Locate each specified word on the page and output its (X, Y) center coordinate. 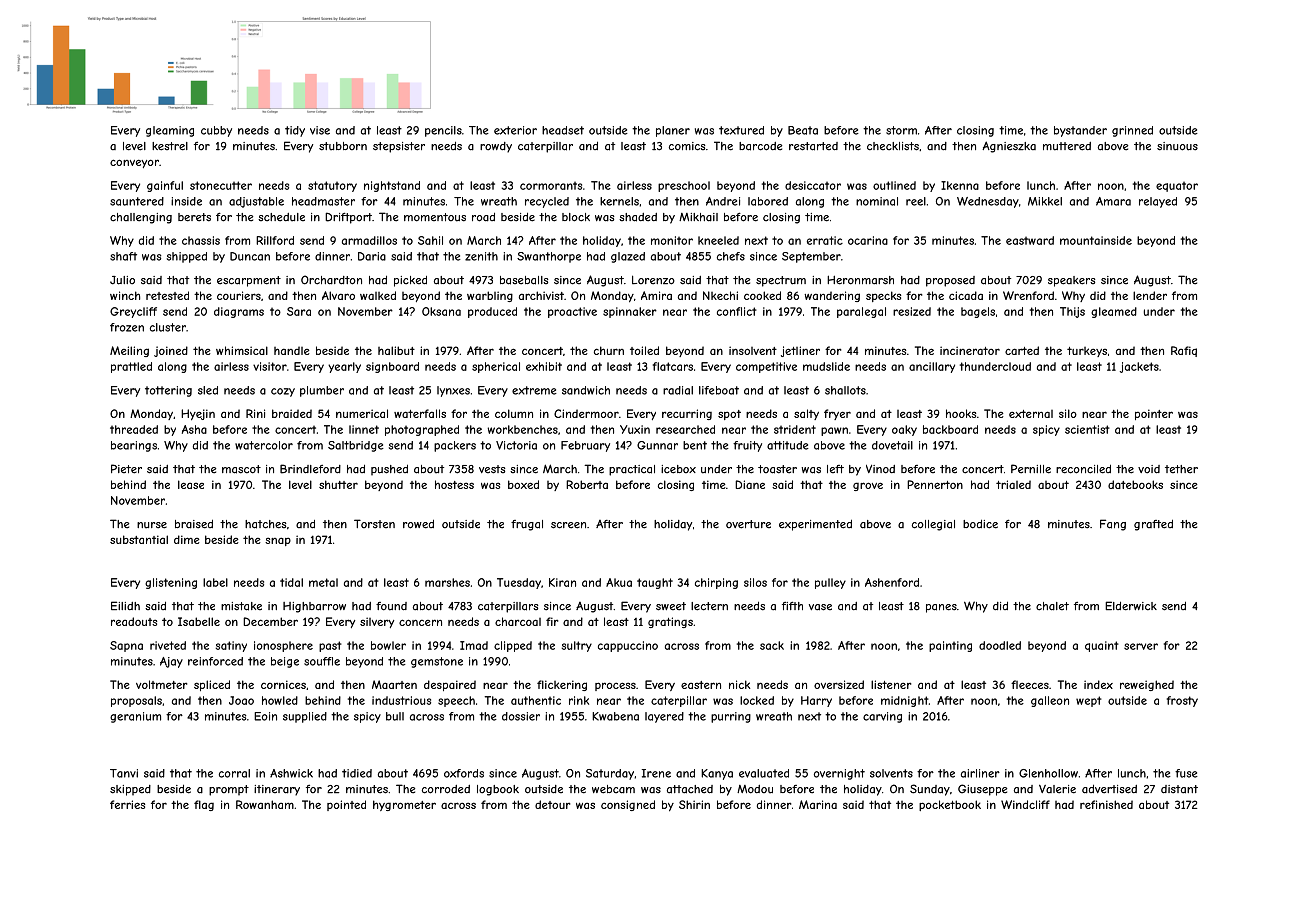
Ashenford (892, 582)
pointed (346, 805)
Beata (803, 130)
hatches (266, 524)
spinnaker (630, 312)
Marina (818, 804)
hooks (961, 413)
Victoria (516, 445)
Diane (750, 484)
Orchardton (331, 280)
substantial (139, 539)
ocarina (868, 240)
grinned (1132, 131)
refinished (1106, 804)
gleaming (170, 131)
